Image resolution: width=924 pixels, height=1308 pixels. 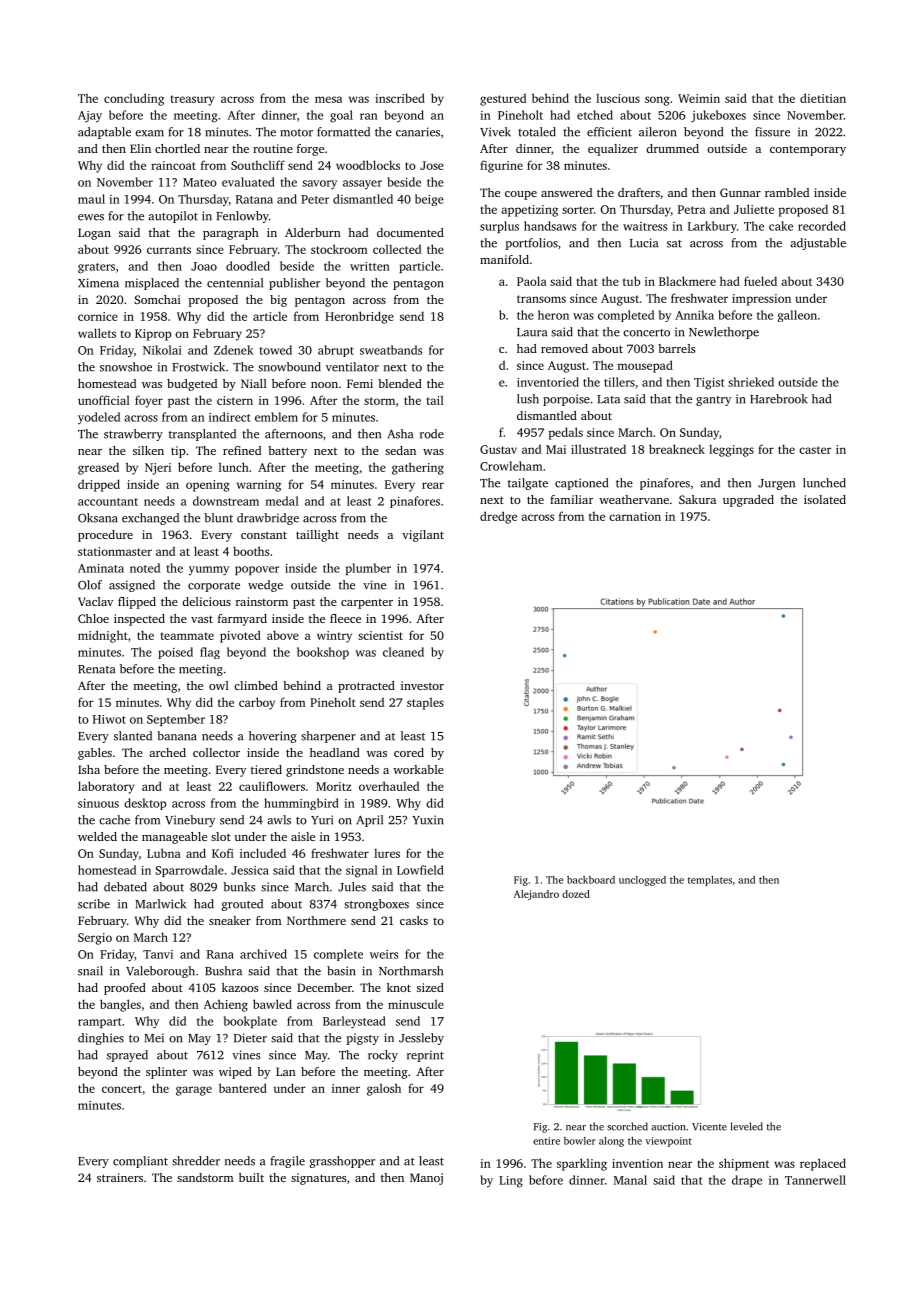 I want to click on built, so click(x=251, y=1177).
